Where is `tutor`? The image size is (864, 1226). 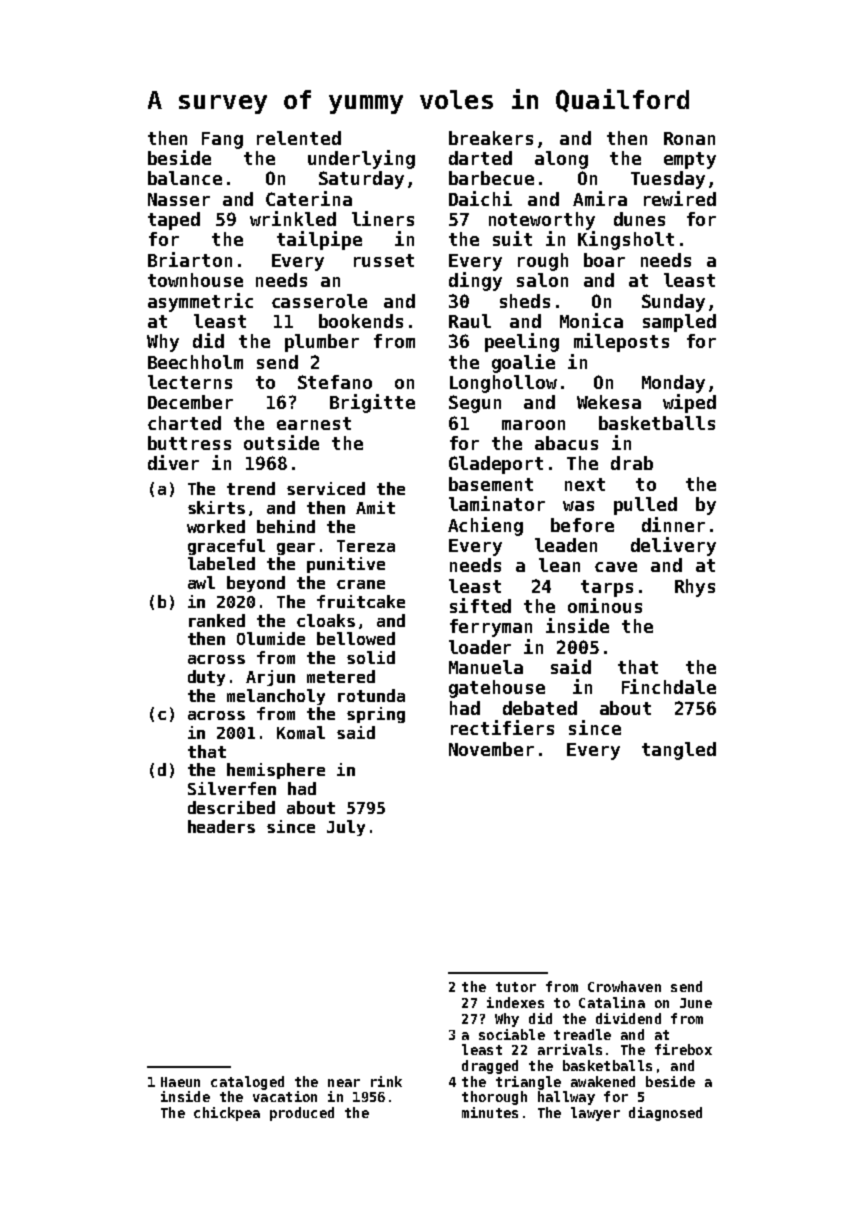
tutor is located at coordinates (516, 987).
